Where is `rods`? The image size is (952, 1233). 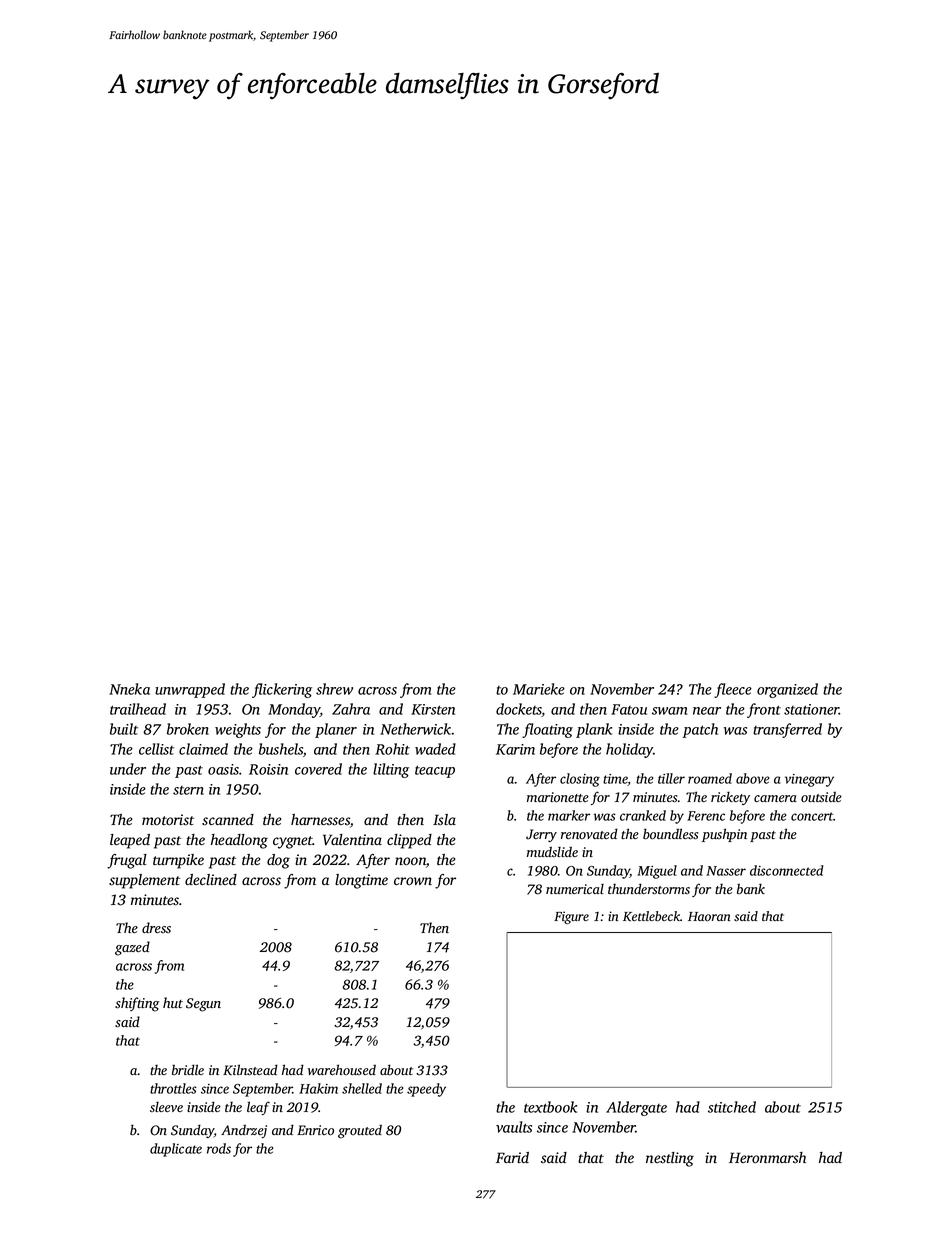
rods is located at coordinates (219, 1148).
